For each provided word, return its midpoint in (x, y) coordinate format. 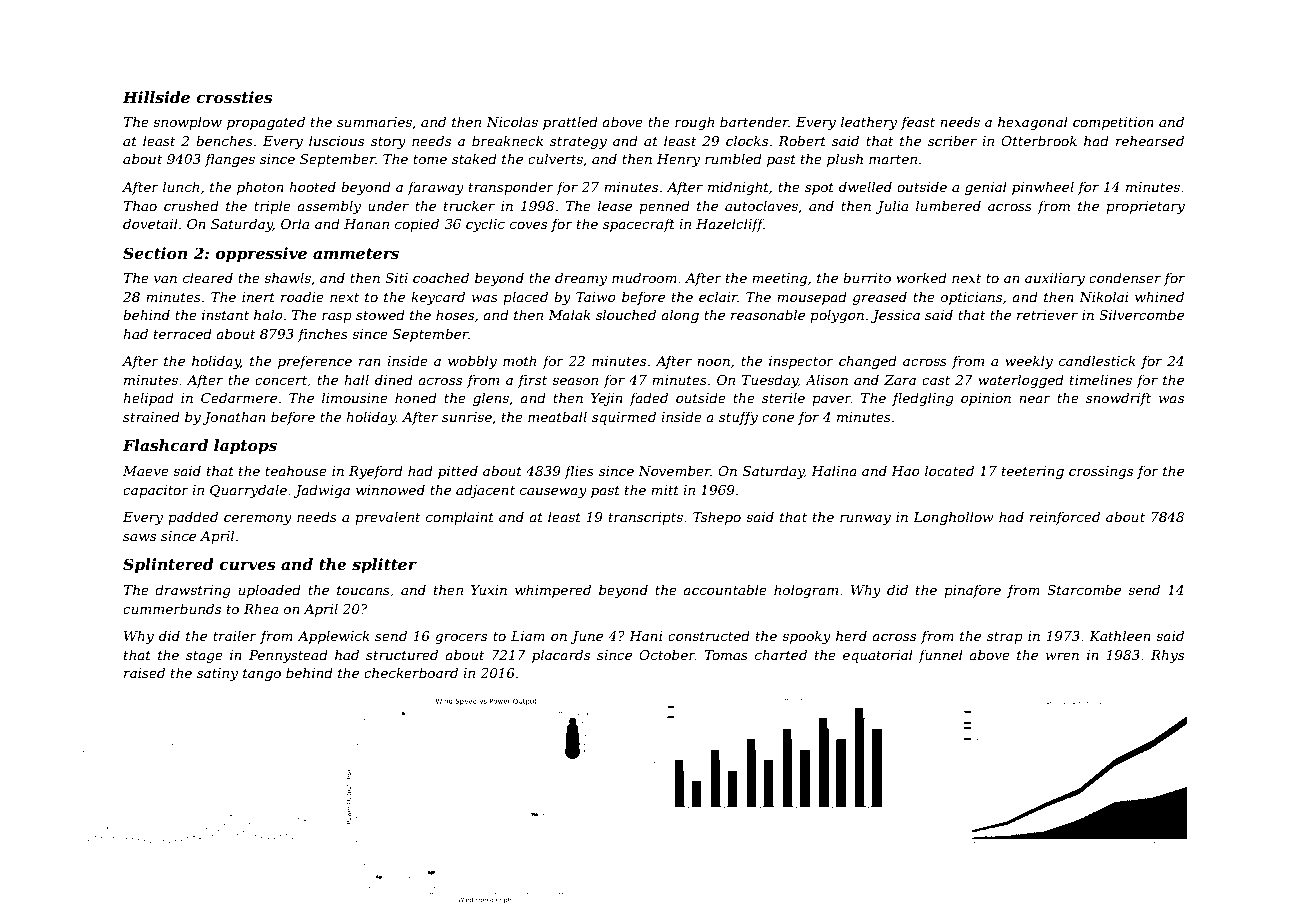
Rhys (1167, 656)
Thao (140, 205)
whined (1159, 296)
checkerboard (411, 672)
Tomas (726, 655)
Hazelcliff (730, 225)
